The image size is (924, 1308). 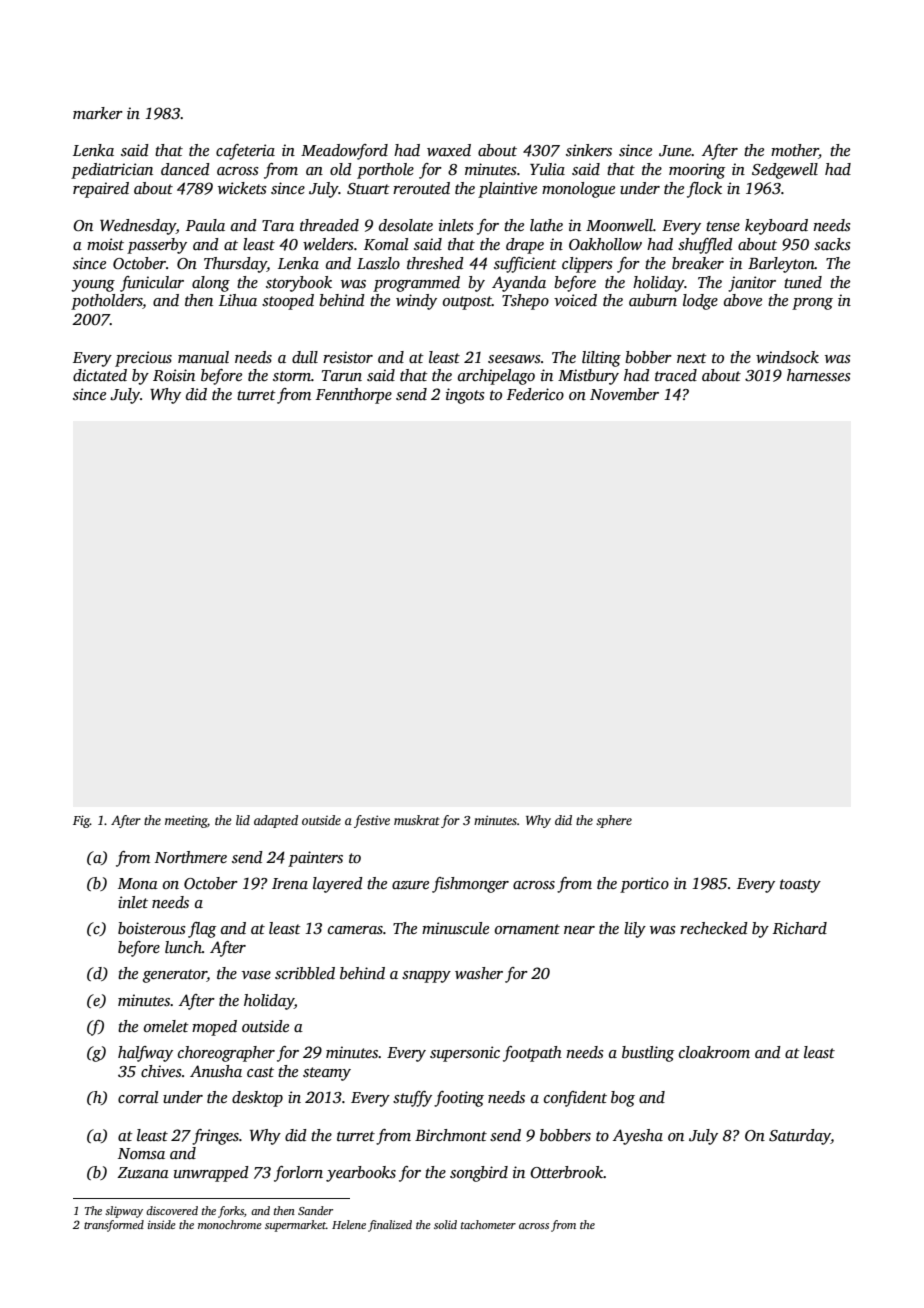 I want to click on sphere, so click(x=614, y=821).
